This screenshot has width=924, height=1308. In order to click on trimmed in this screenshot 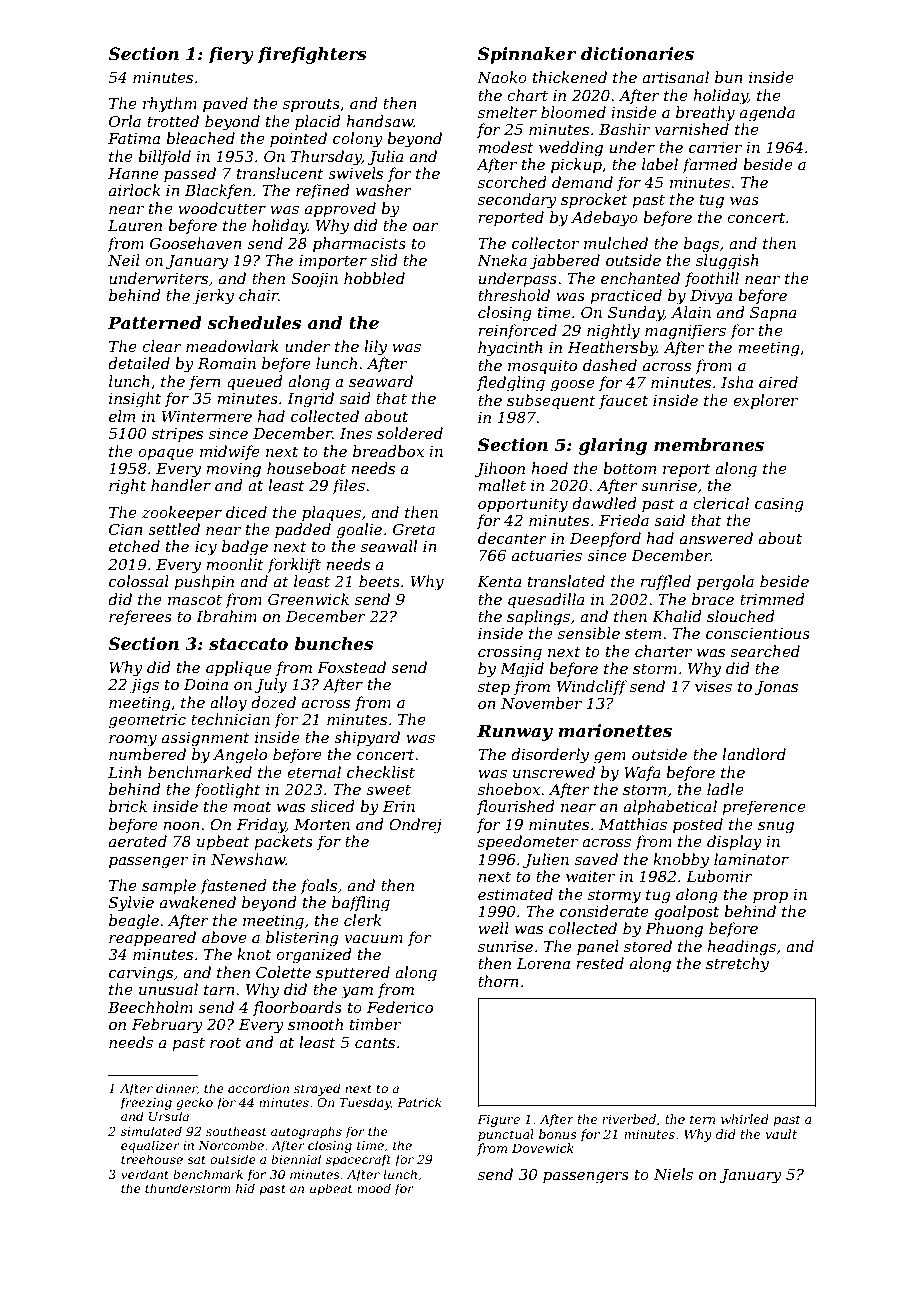, I will do `click(772, 599)`.
